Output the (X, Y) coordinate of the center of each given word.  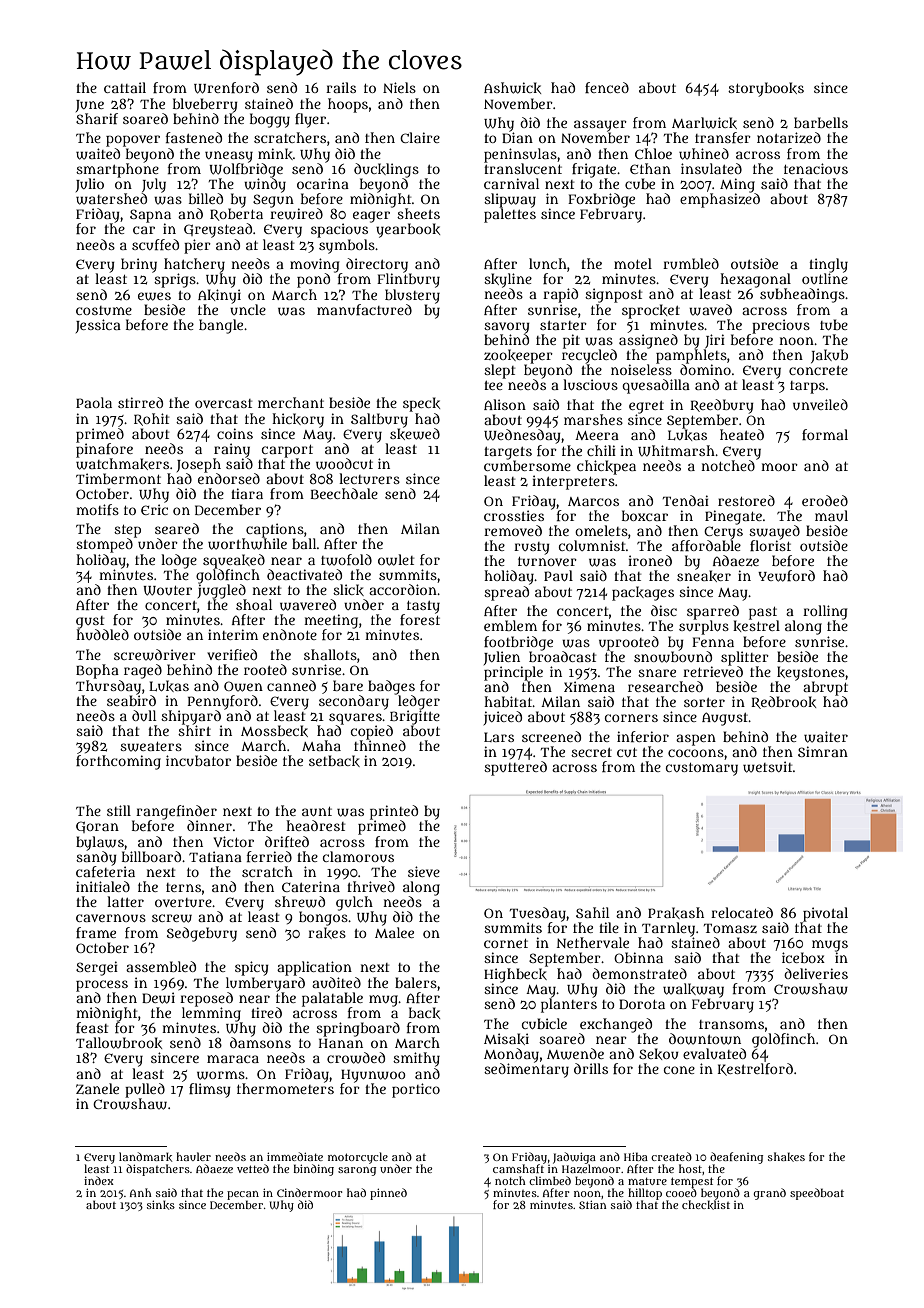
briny (139, 265)
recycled (589, 356)
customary (702, 769)
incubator (198, 760)
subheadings (802, 295)
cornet (506, 943)
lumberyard (265, 984)
